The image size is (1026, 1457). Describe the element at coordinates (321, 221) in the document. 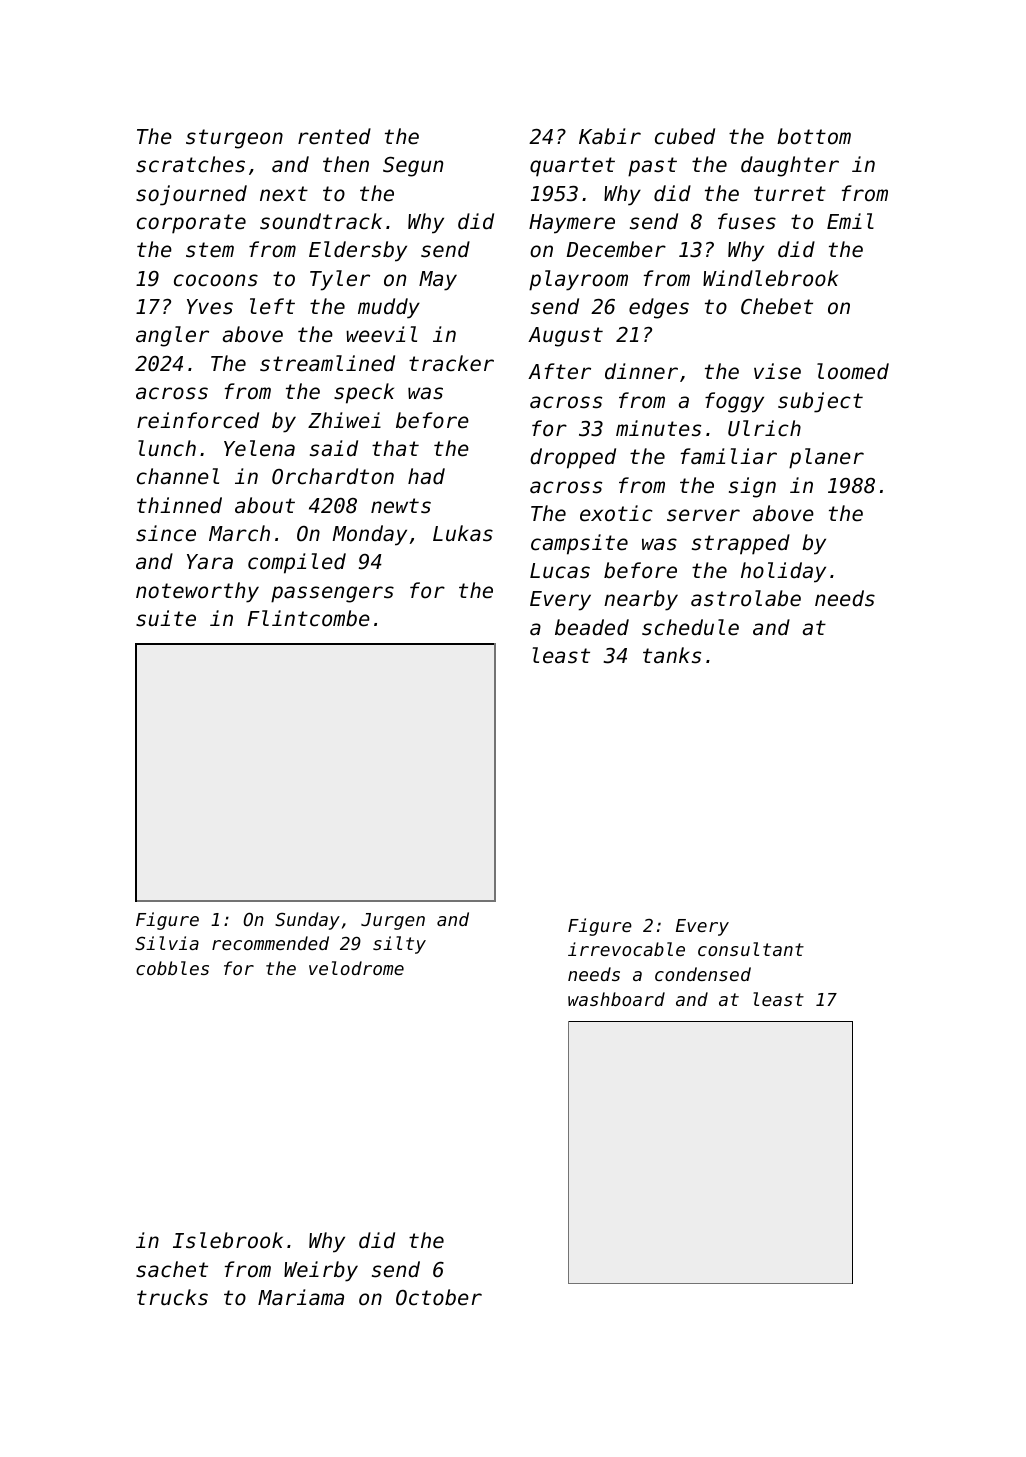

I see `soundtrack` at that location.
